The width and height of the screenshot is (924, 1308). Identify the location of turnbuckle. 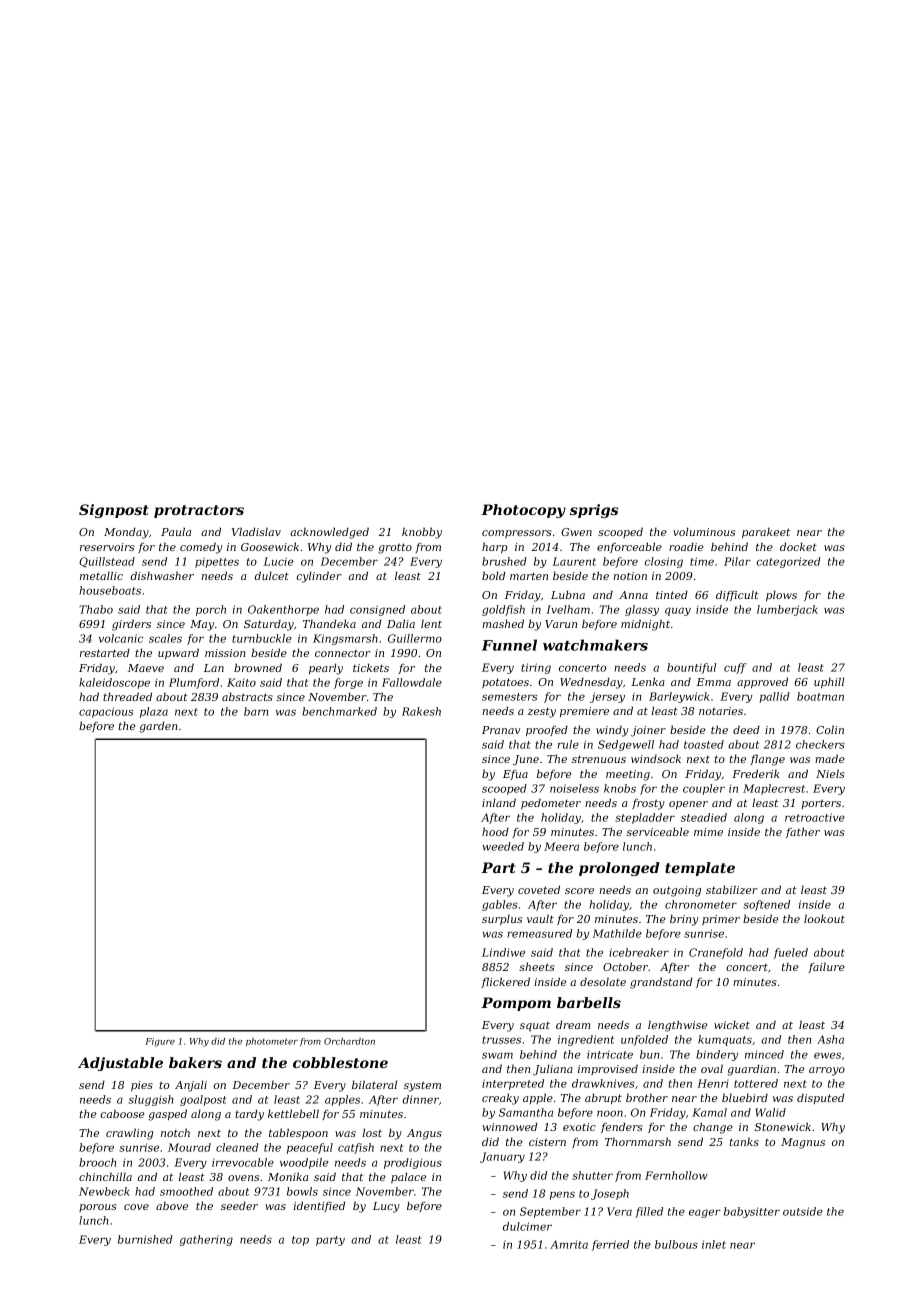
(262, 638).
